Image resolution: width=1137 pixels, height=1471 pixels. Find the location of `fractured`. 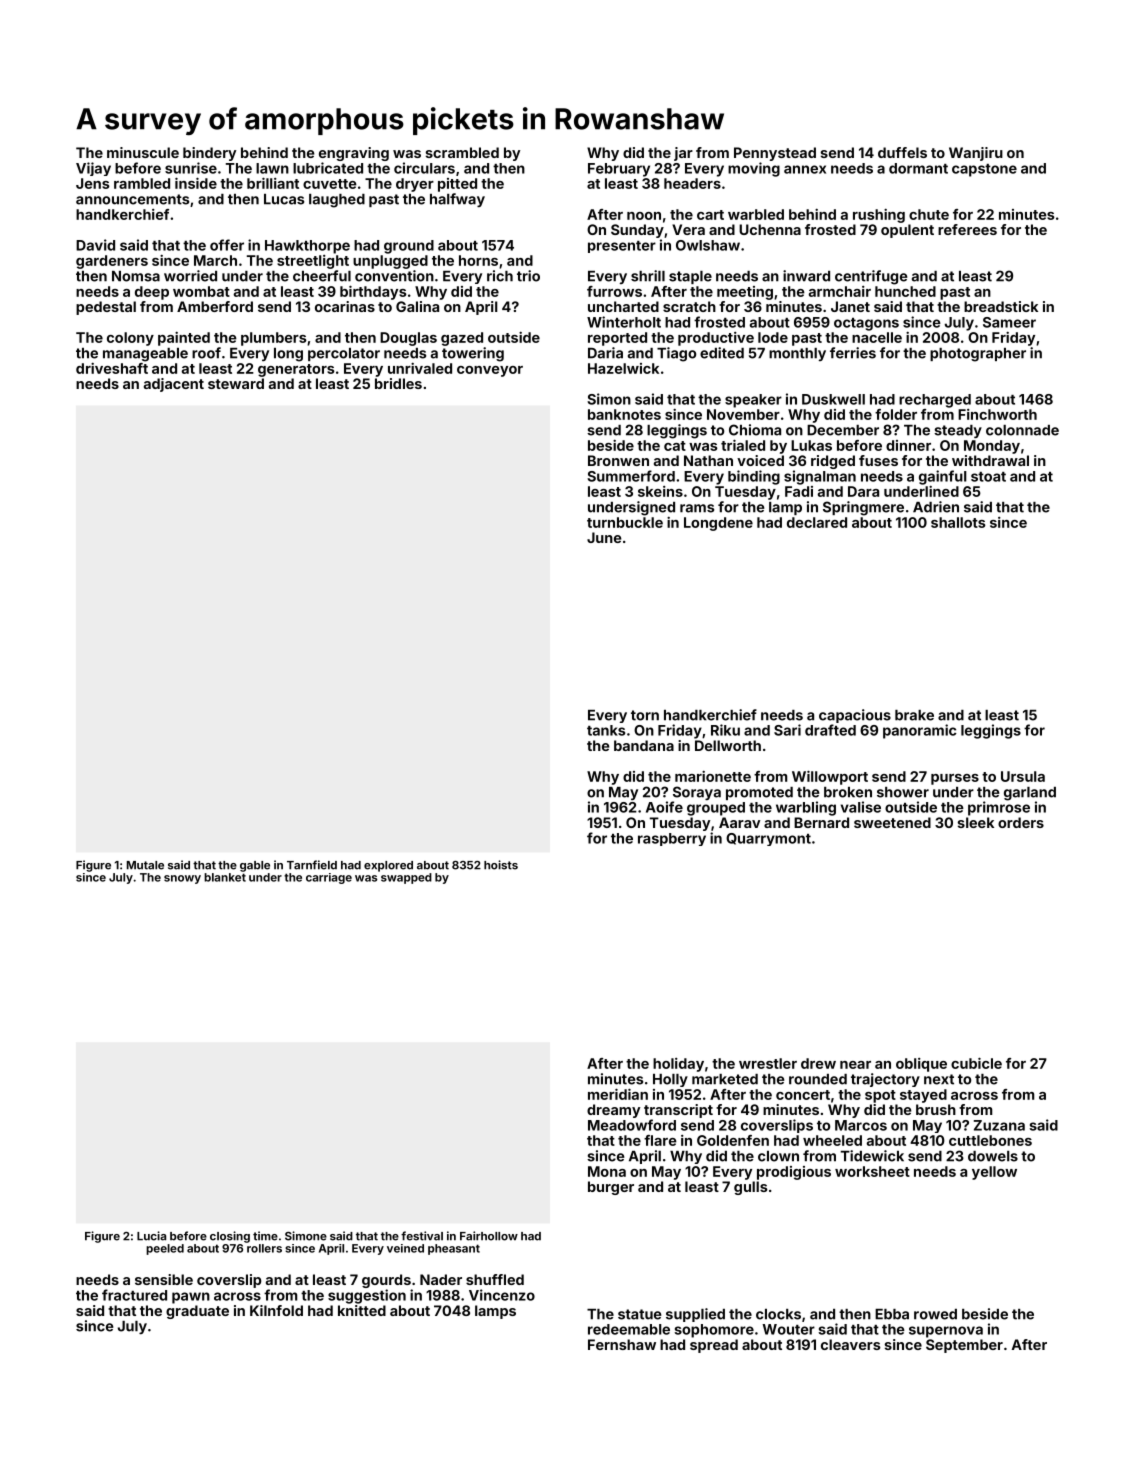

fractured is located at coordinates (134, 1295).
